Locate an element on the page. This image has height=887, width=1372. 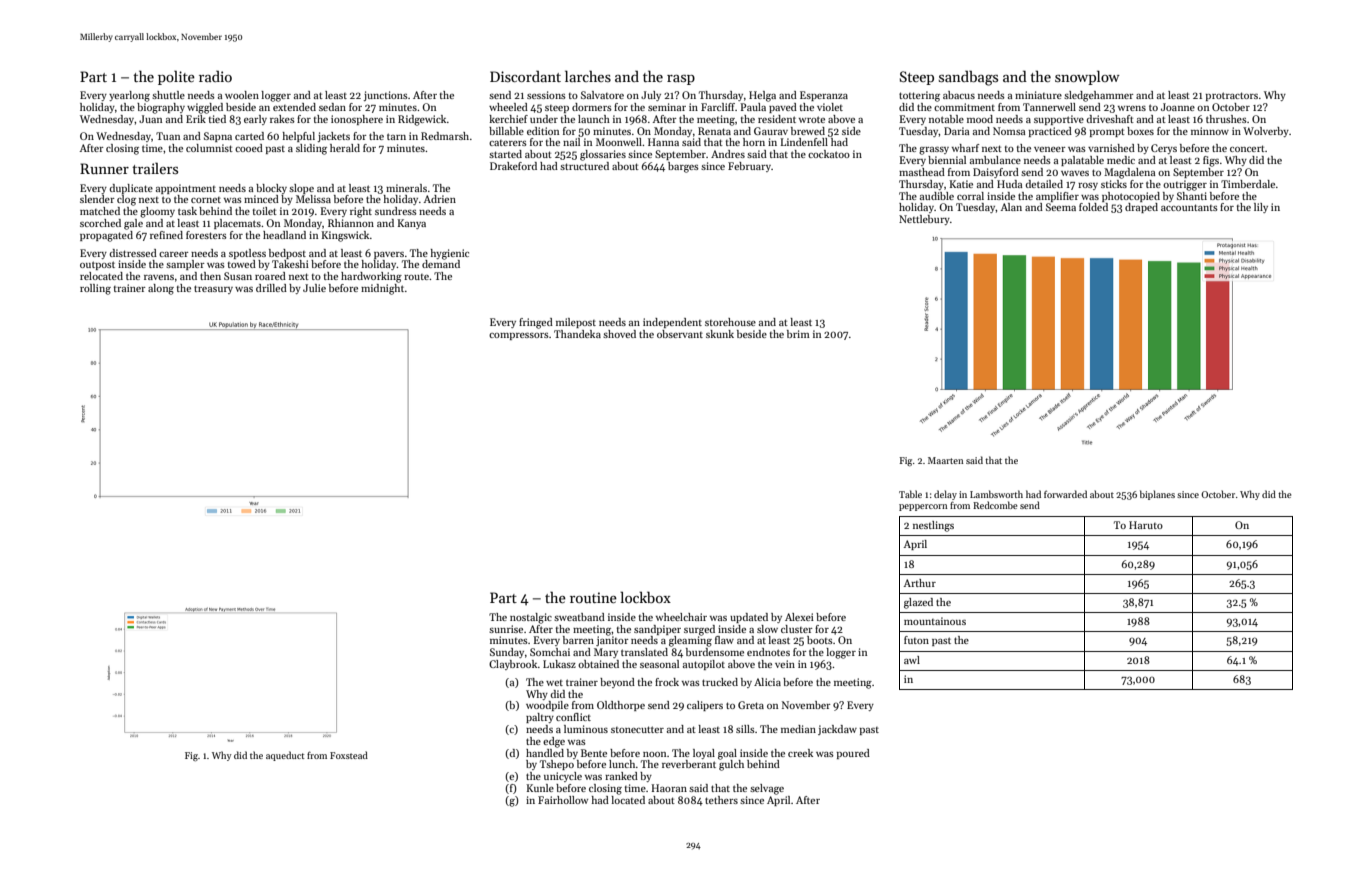
awl is located at coordinates (912, 660).
